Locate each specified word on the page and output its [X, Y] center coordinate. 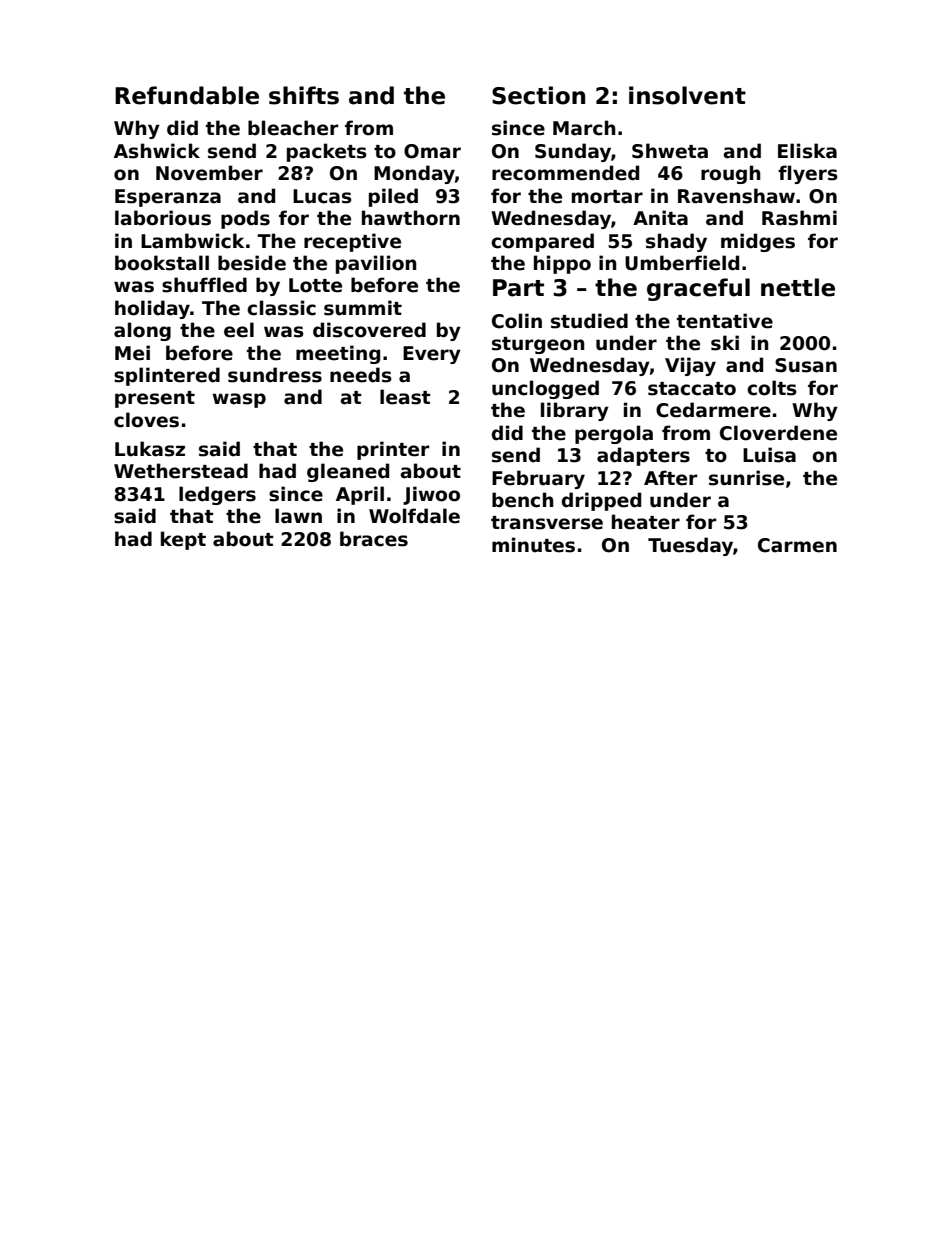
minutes [533, 545]
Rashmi [799, 218]
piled [393, 197]
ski [725, 343]
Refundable [187, 95]
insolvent [687, 95]
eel [239, 330]
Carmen [797, 545]
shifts [304, 95]
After [671, 478]
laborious [163, 218]
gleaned [348, 472]
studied [589, 321]
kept [183, 540]
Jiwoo [431, 495]
